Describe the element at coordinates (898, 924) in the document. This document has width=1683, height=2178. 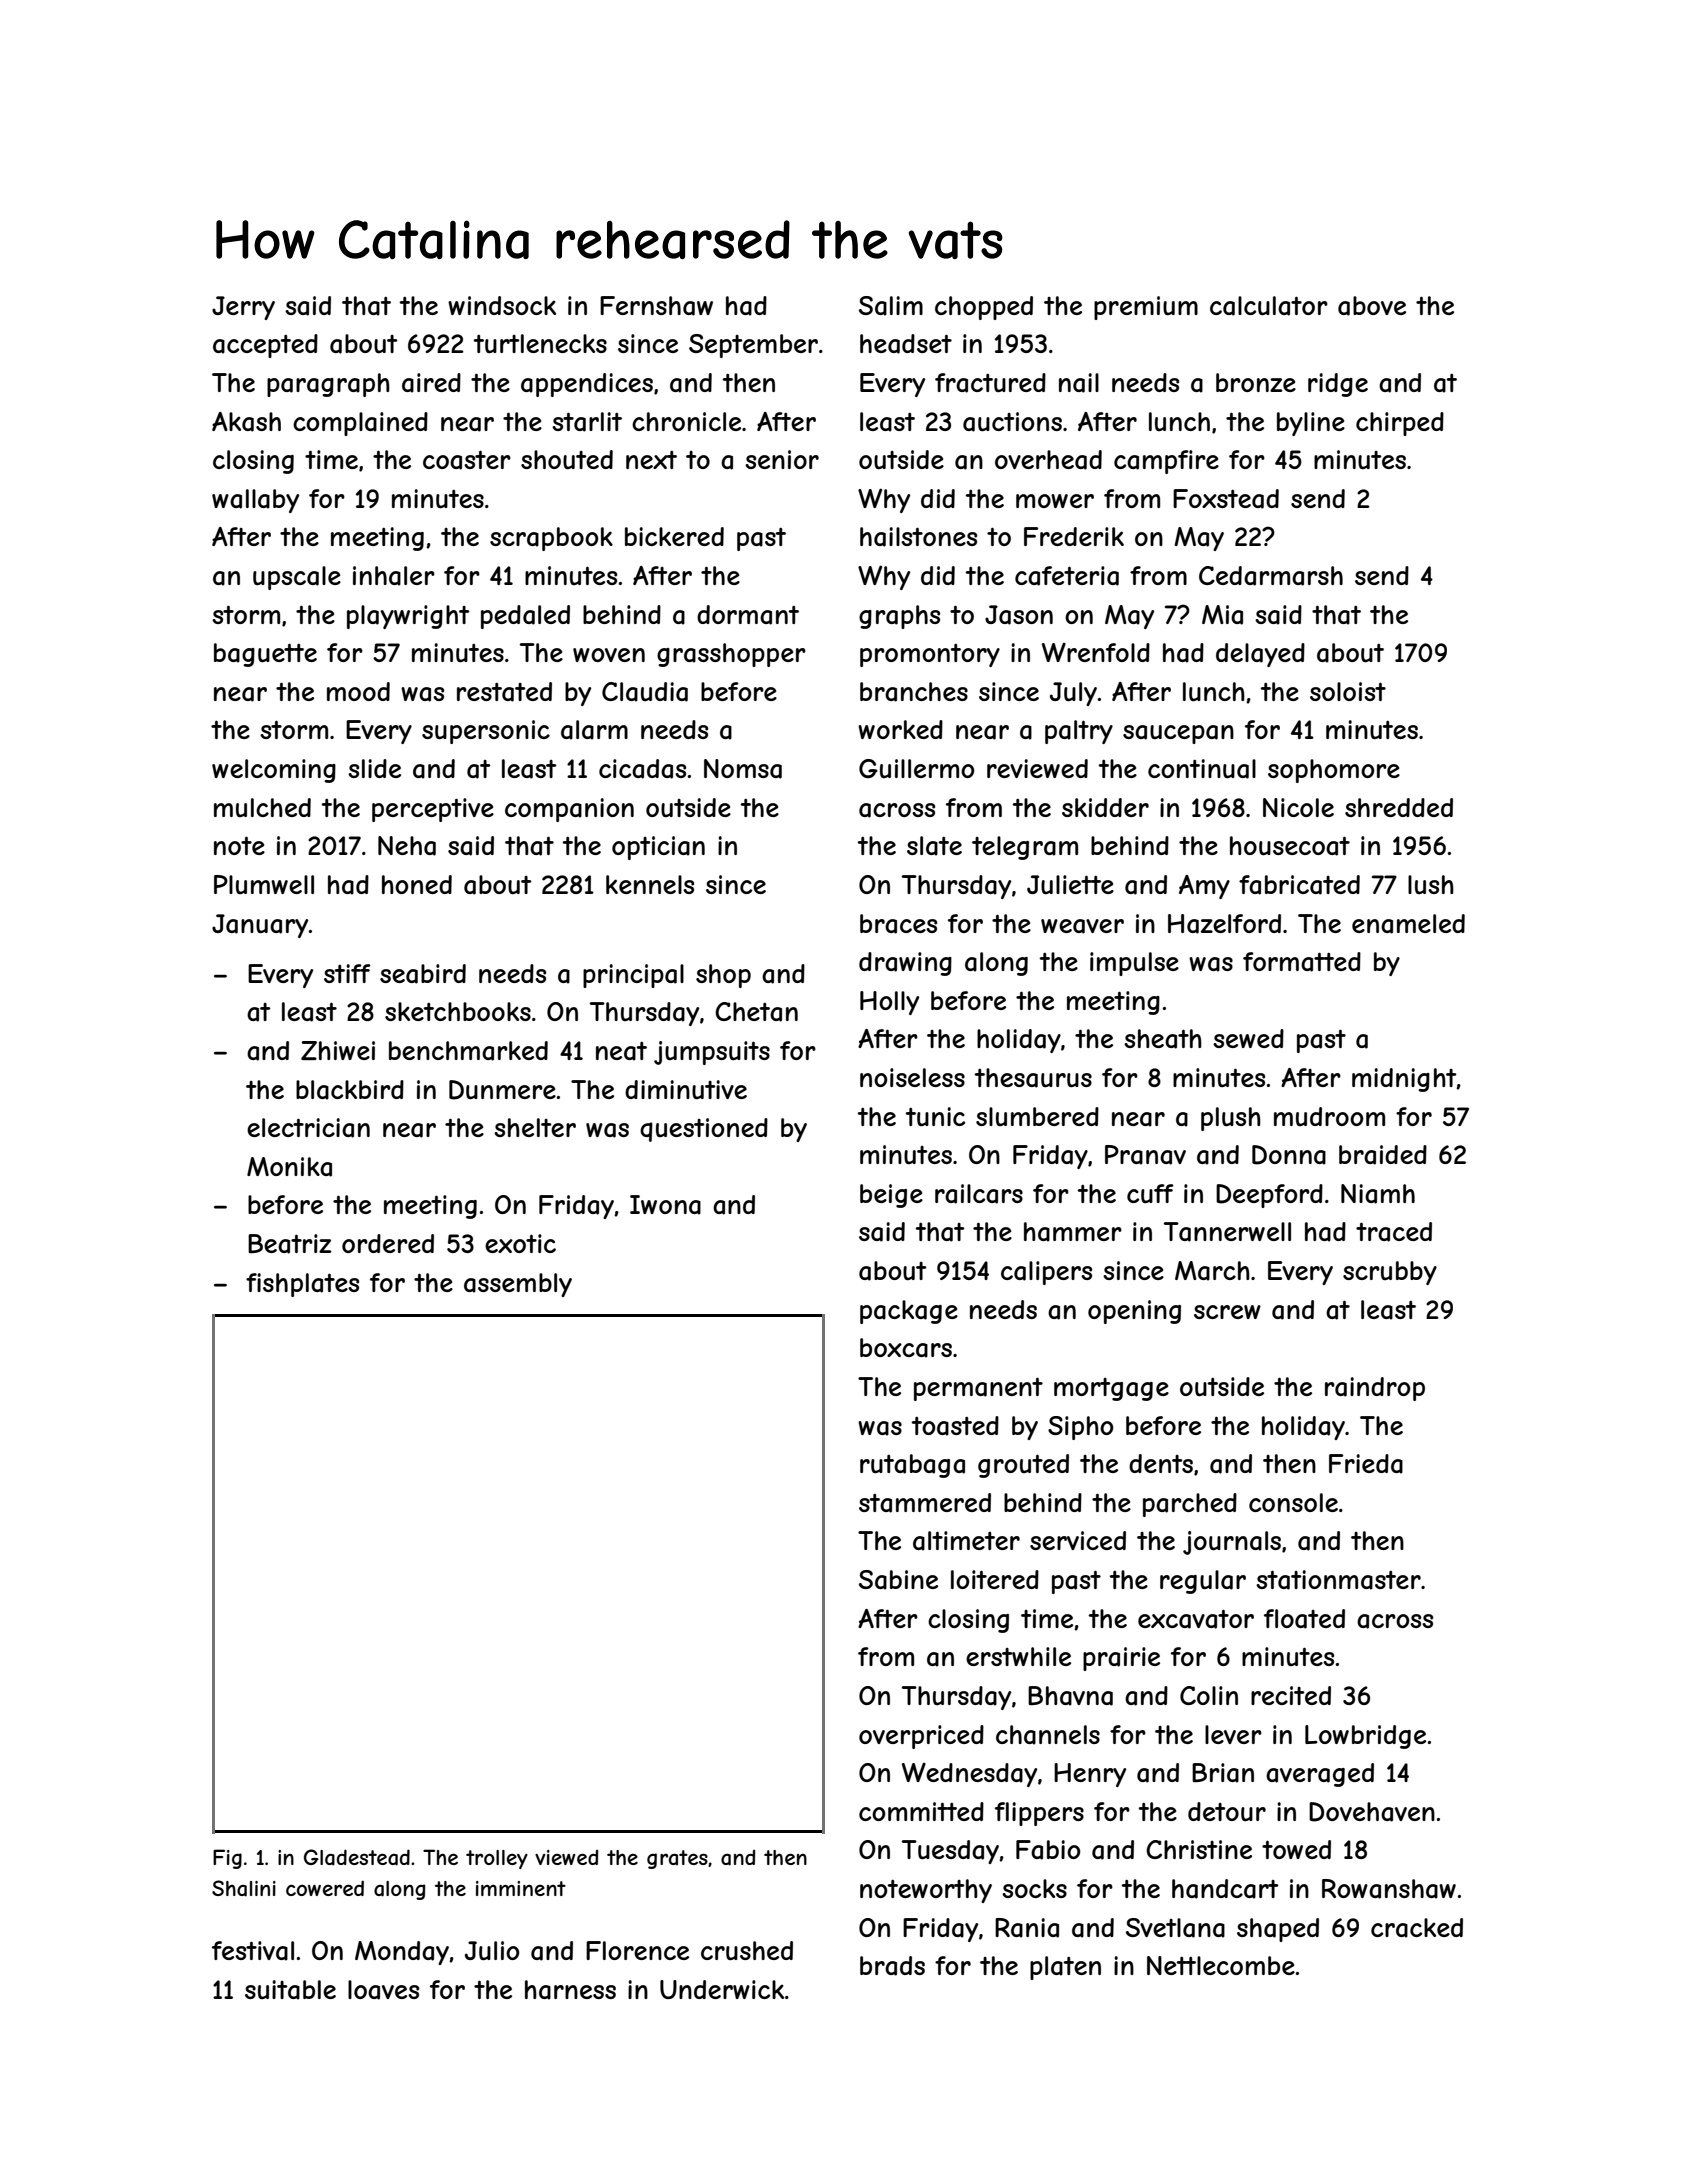
I see `braces` at that location.
